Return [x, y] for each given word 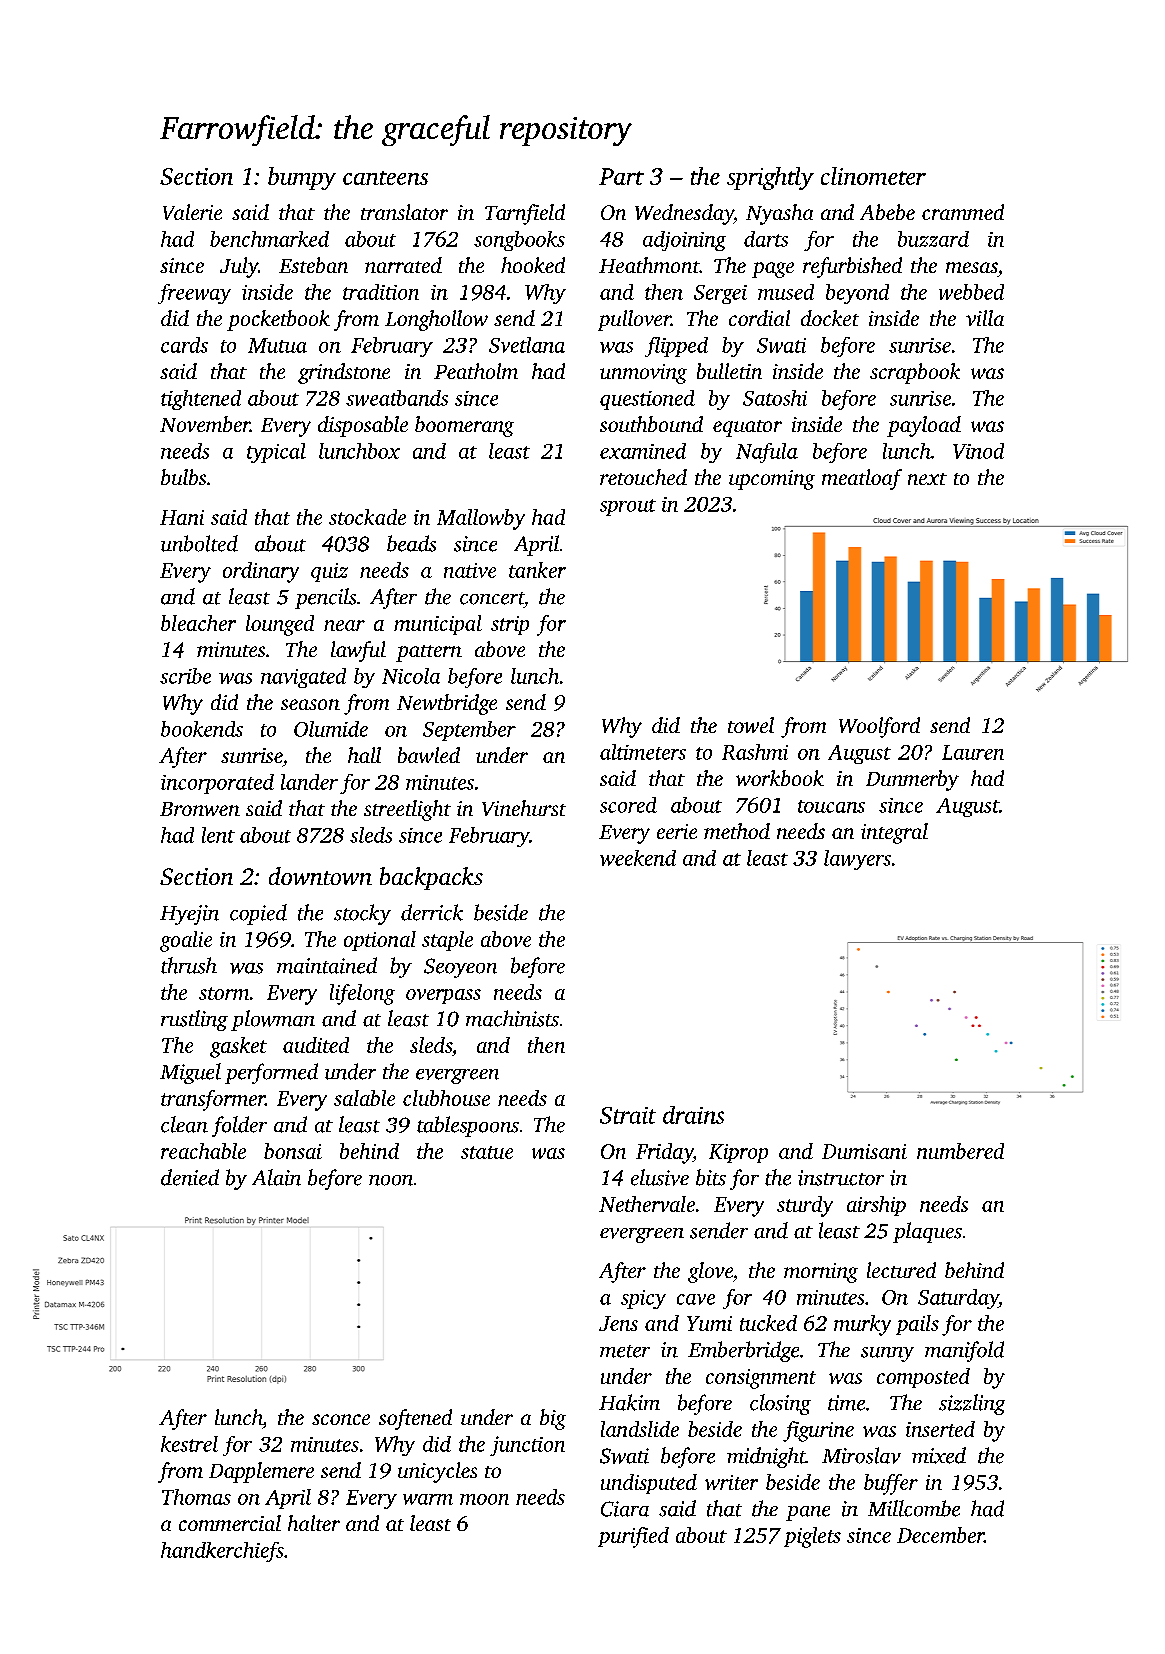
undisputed [649, 1484]
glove [710, 1272]
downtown [320, 876]
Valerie [192, 212]
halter [314, 1523]
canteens [385, 178]
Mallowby [481, 519]
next [927, 479]
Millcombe [914, 1508]
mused [786, 292]
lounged [280, 625]
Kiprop [738, 1153]
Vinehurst [524, 808]
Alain [276, 1177]
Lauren [973, 752]
